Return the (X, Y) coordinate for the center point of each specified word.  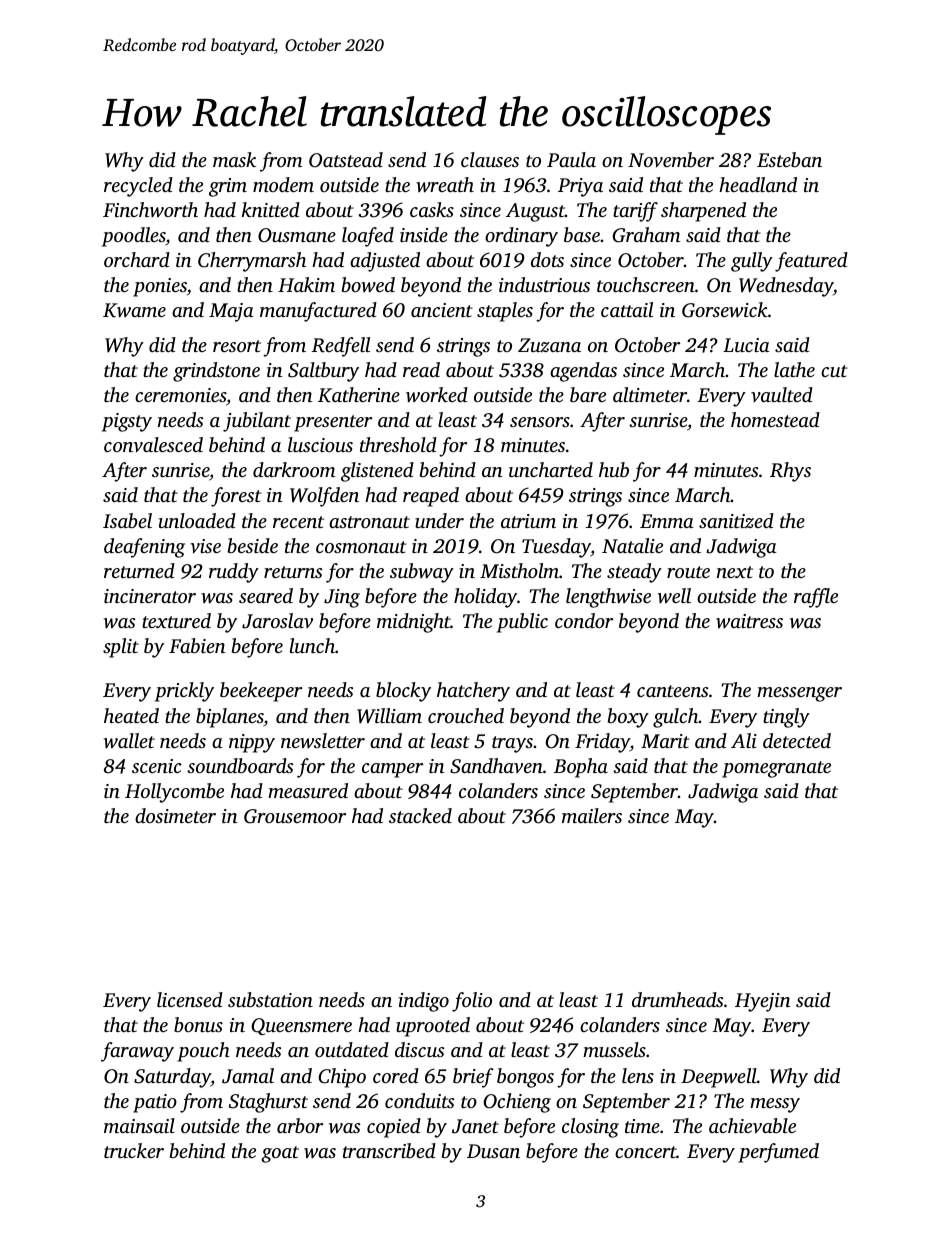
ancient (442, 310)
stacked (420, 815)
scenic (157, 766)
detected (797, 740)
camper (392, 770)
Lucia (746, 345)
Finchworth (150, 209)
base (582, 234)
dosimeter (175, 815)
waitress (749, 621)
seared (266, 595)
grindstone (216, 372)
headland (758, 184)
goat (280, 1154)
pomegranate (776, 769)
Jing (342, 598)
